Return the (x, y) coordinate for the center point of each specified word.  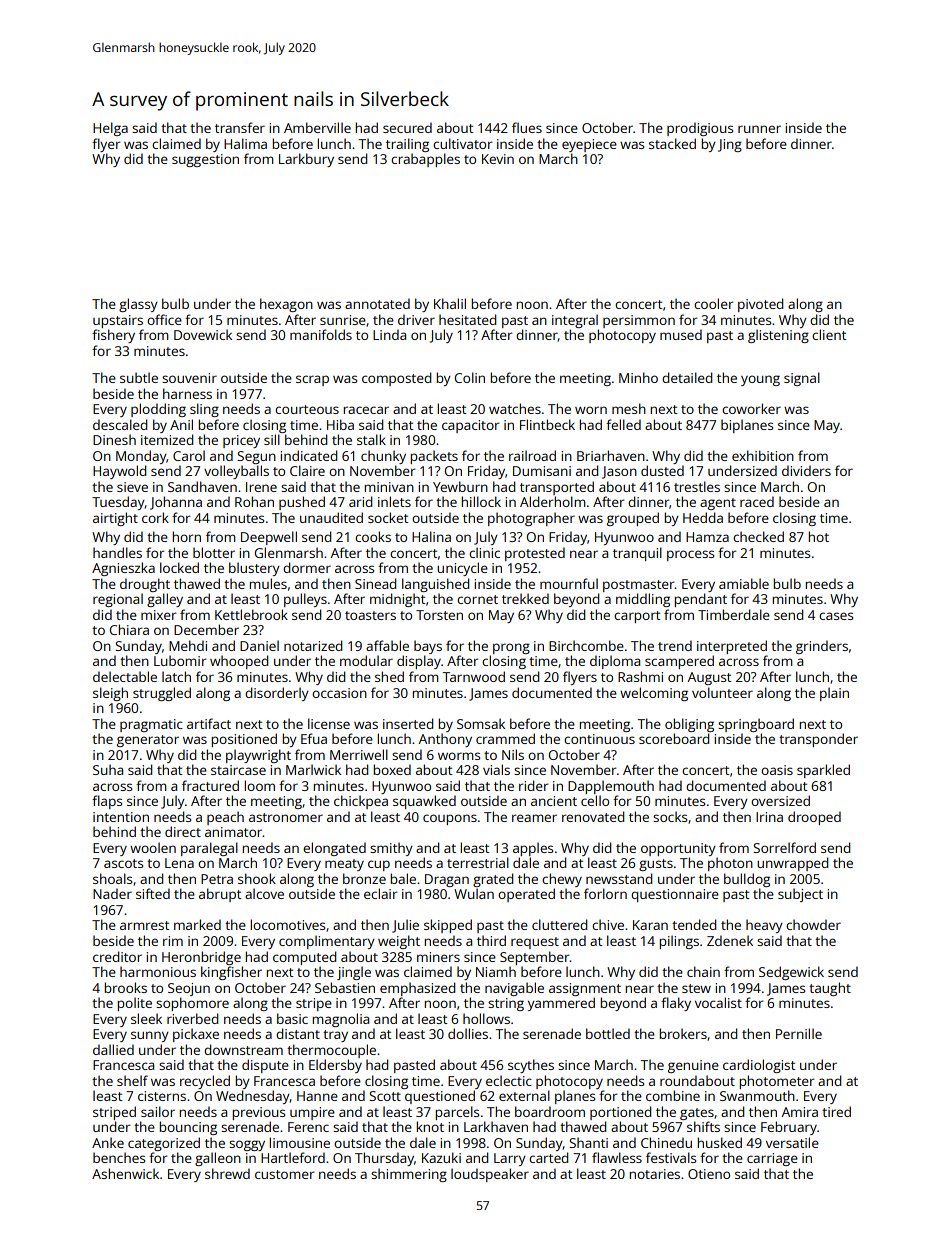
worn (591, 410)
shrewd (227, 1173)
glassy (138, 305)
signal (802, 379)
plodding (158, 410)
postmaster (639, 586)
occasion (339, 693)
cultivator (462, 143)
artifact (209, 723)
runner (759, 129)
